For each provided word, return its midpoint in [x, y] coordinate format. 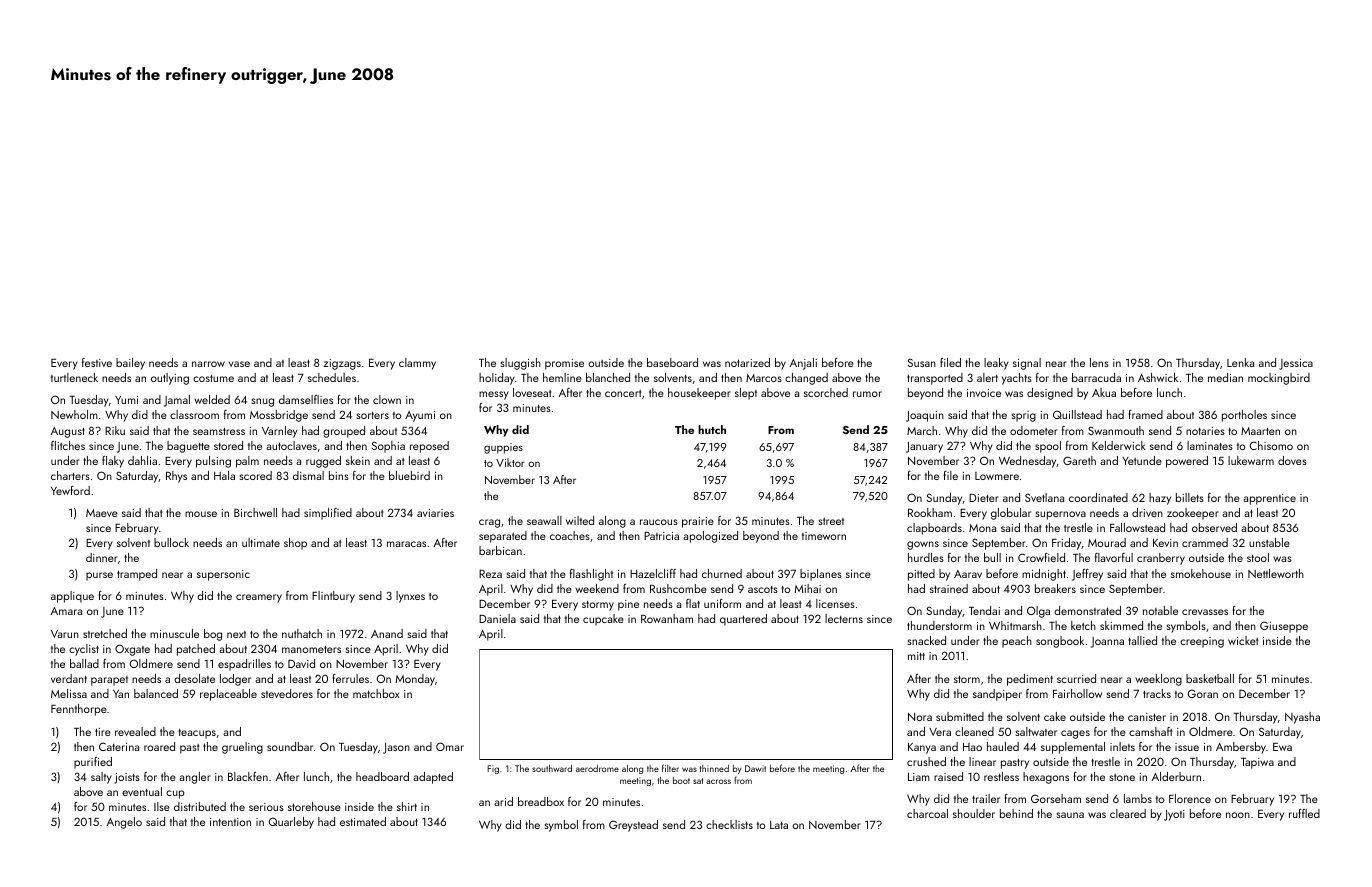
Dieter [984, 498]
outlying [170, 379]
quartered [743, 620]
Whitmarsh [1015, 625]
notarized [747, 362]
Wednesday [1028, 462]
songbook [1060, 642]
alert [987, 377]
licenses [835, 603]
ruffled [1304, 813]
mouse [201, 514]
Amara [66, 611]
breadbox [541, 801]
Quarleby [291, 823]
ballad [84, 663]
